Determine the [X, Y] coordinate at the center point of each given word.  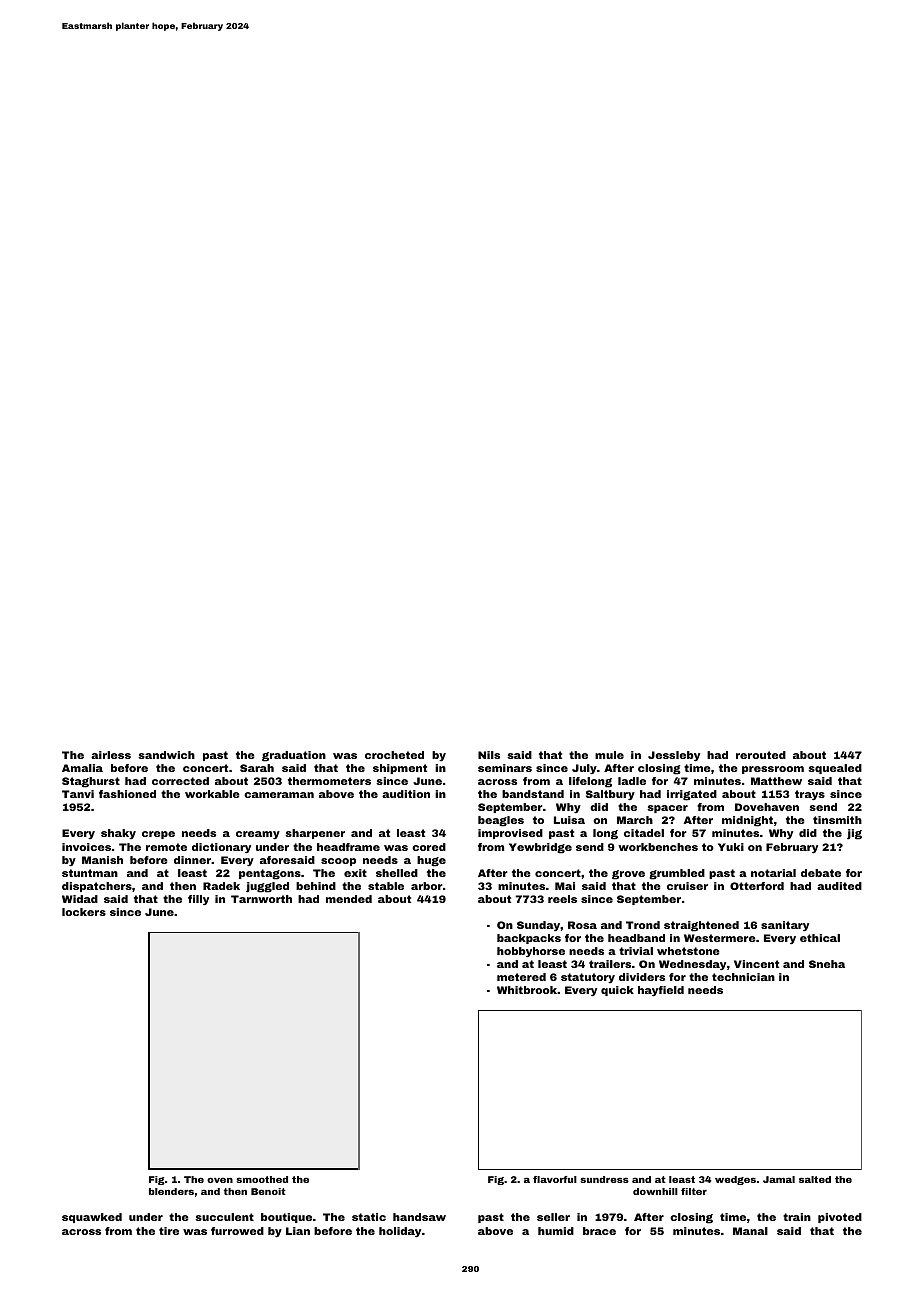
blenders [171, 1191]
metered [521, 977]
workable [212, 794]
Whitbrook [527, 990]
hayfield [661, 991]
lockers [84, 912]
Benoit [268, 1191]
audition [406, 794]
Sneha [827, 964]
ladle [632, 781]
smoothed [262, 1179]
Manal [750, 1231]
